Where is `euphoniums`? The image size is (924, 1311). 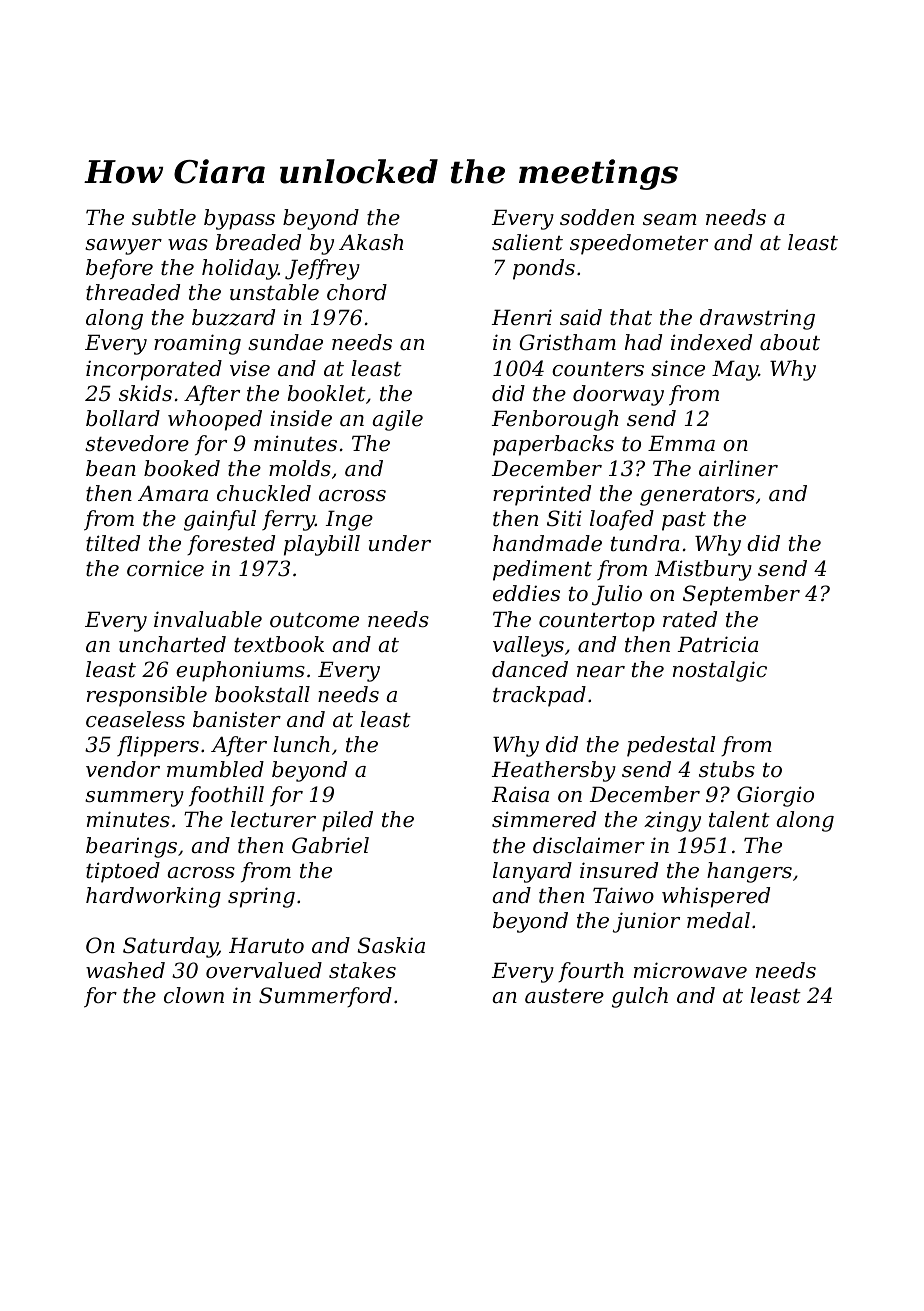 euphoniums is located at coordinates (240, 671).
